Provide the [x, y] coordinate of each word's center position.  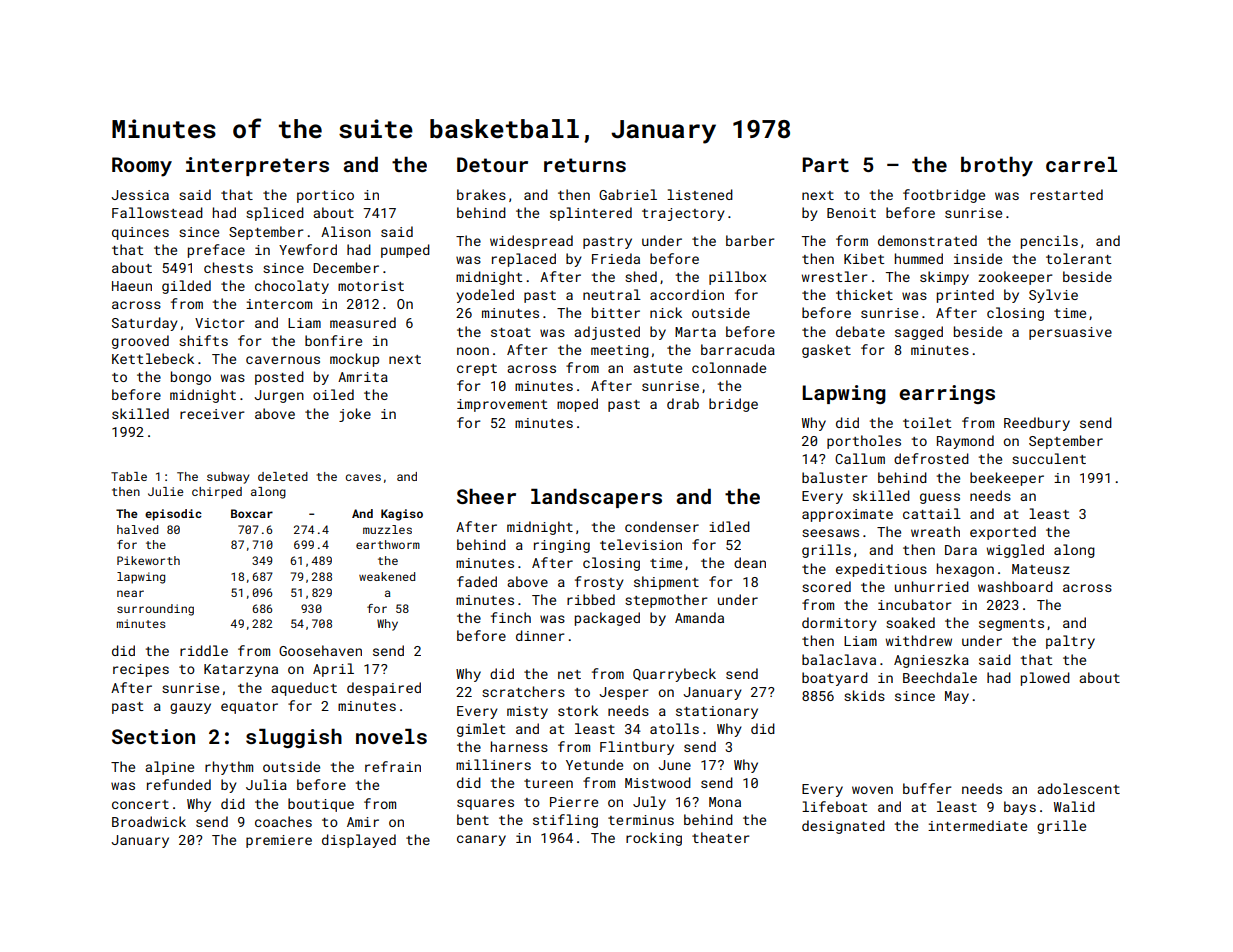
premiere [279, 841]
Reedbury [1037, 424]
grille [1061, 827]
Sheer [486, 496]
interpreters [257, 166]
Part [825, 164]
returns [585, 165]
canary [481, 840]
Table [129, 476]
